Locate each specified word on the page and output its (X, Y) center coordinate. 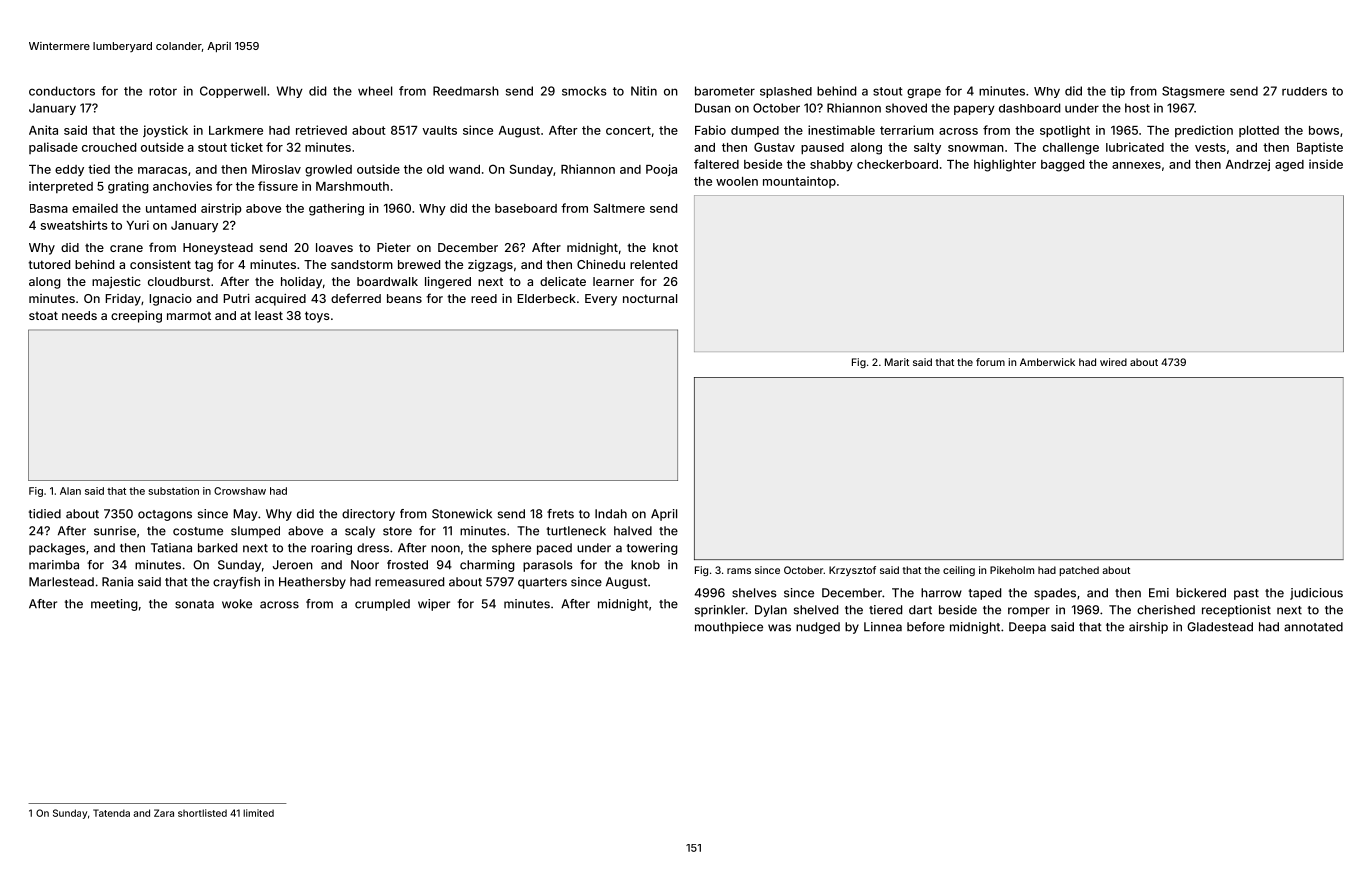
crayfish (236, 583)
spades (1055, 594)
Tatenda (111, 813)
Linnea (883, 627)
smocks (584, 91)
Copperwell (233, 92)
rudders (1304, 91)
